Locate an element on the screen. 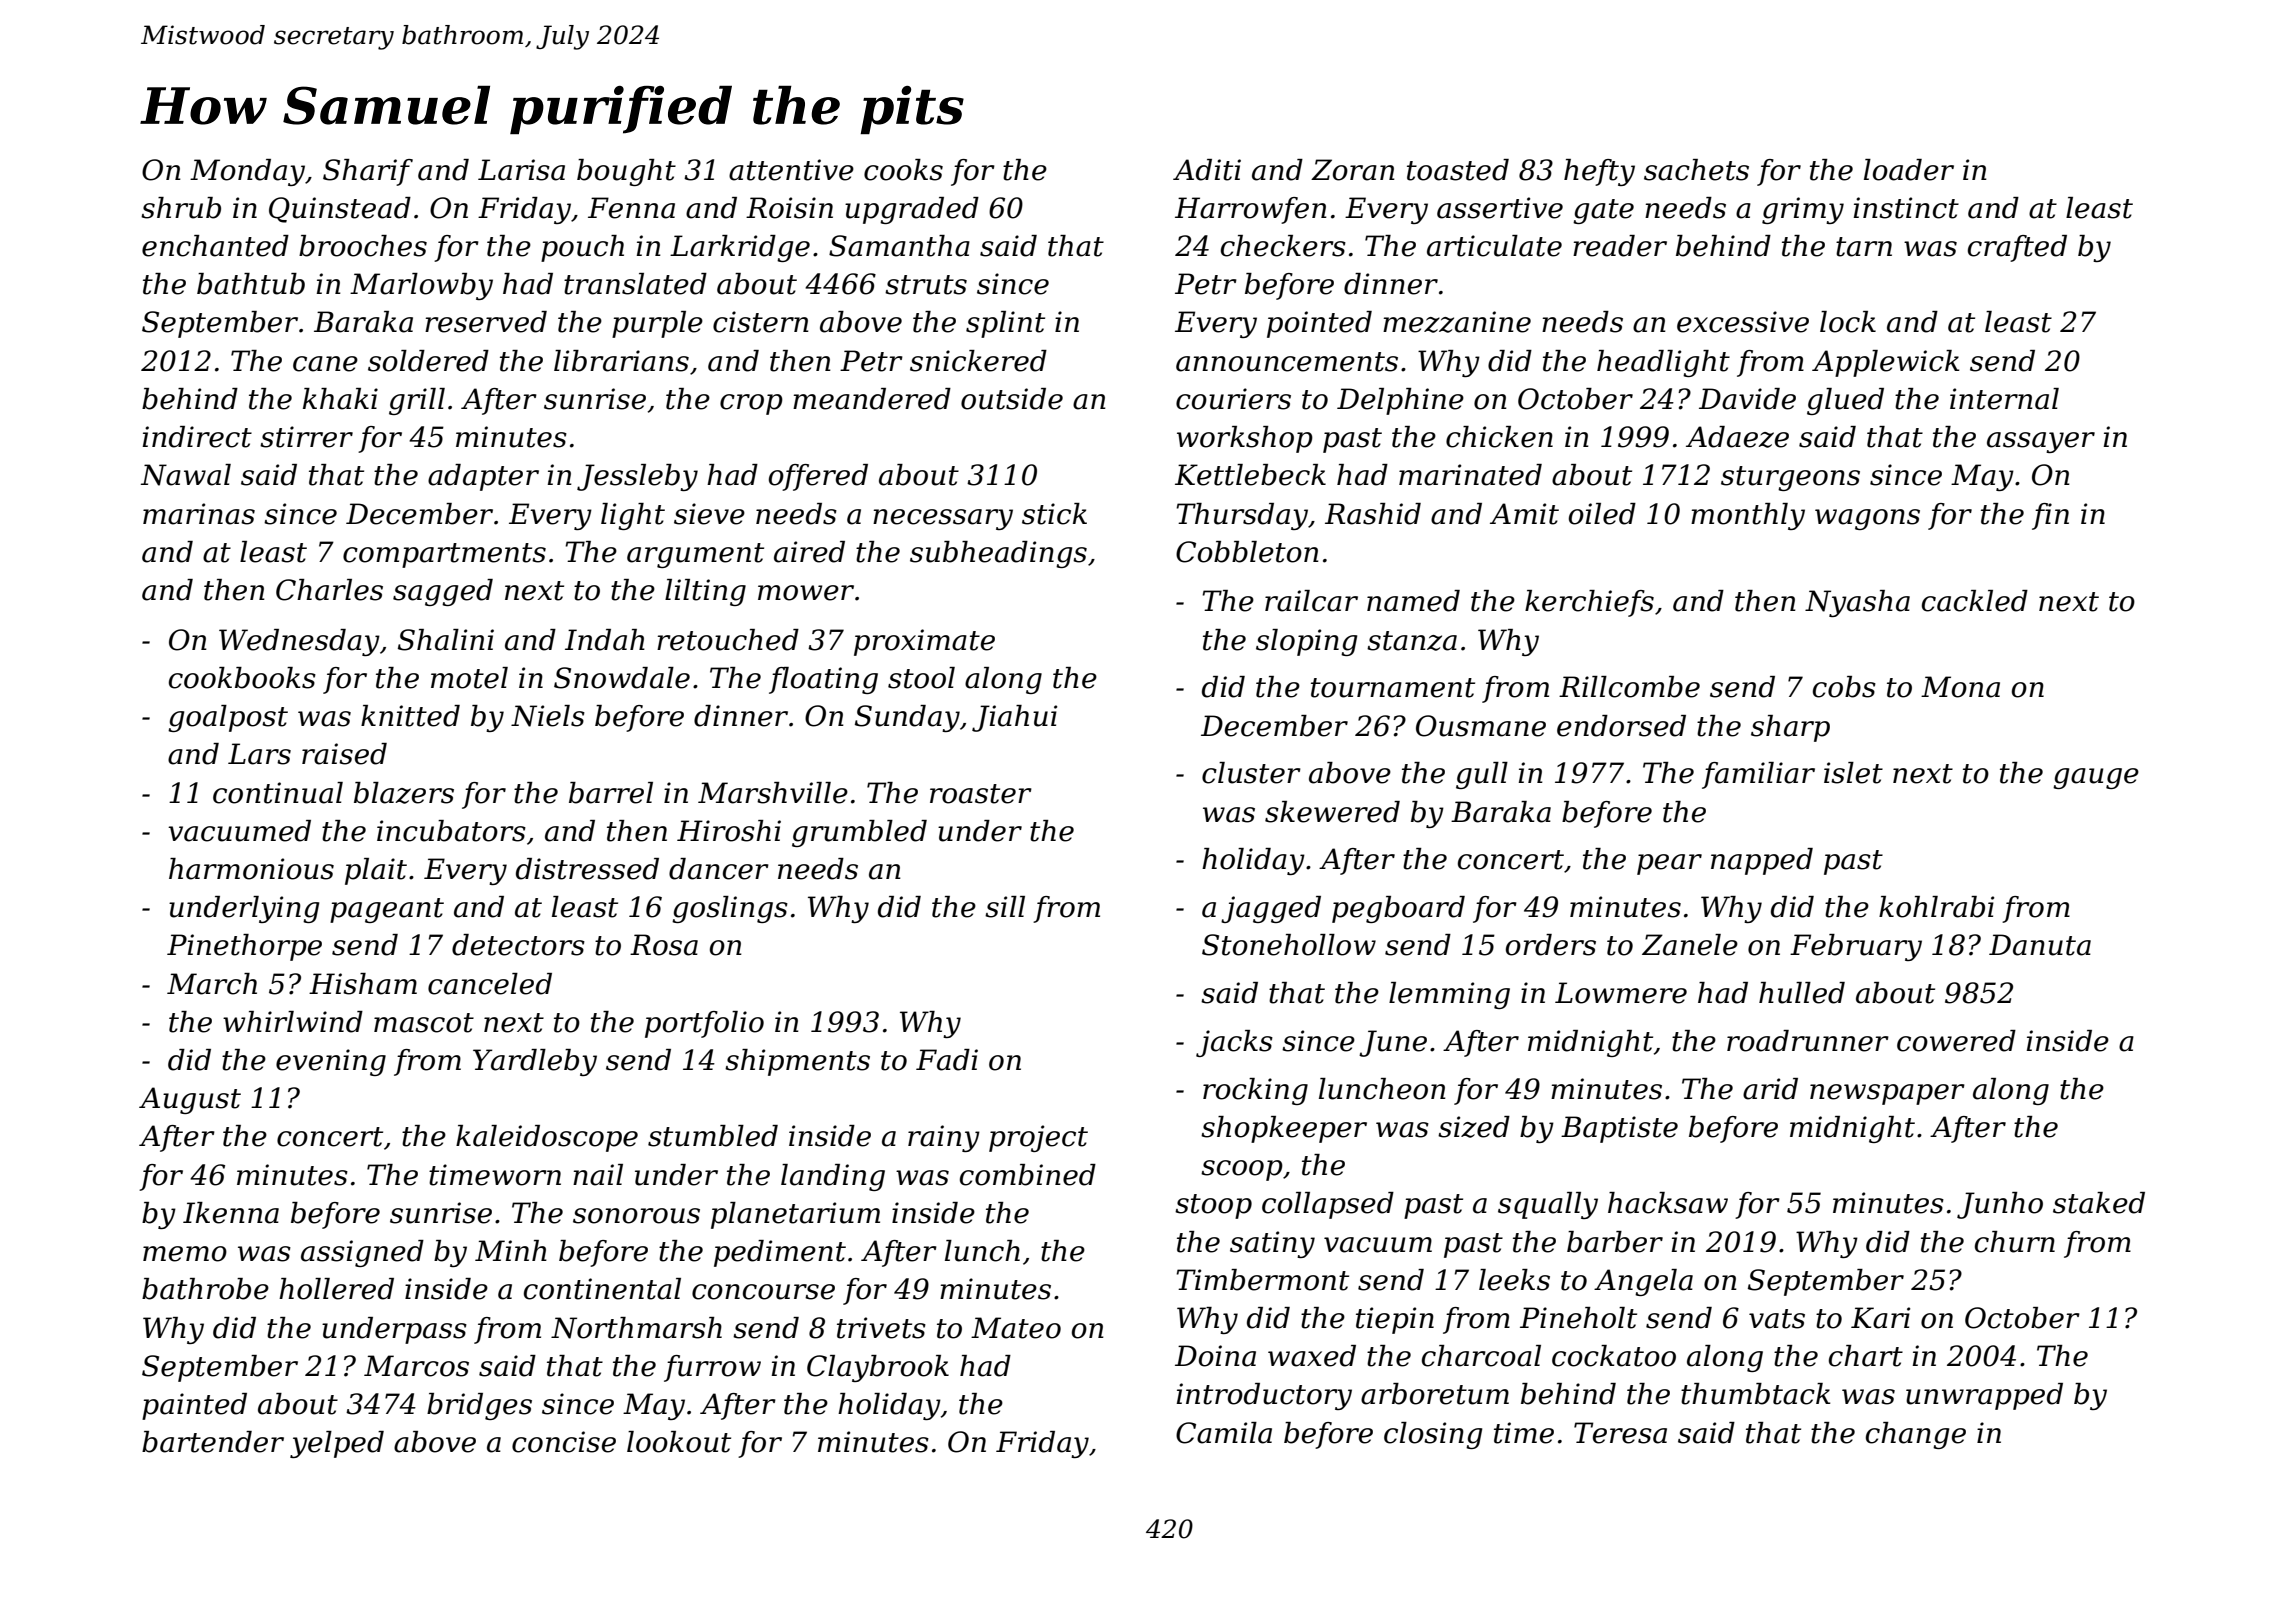 The height and width of the screenshot is (1620, 2292). portfolio is located at coordinates (704, 1024).
